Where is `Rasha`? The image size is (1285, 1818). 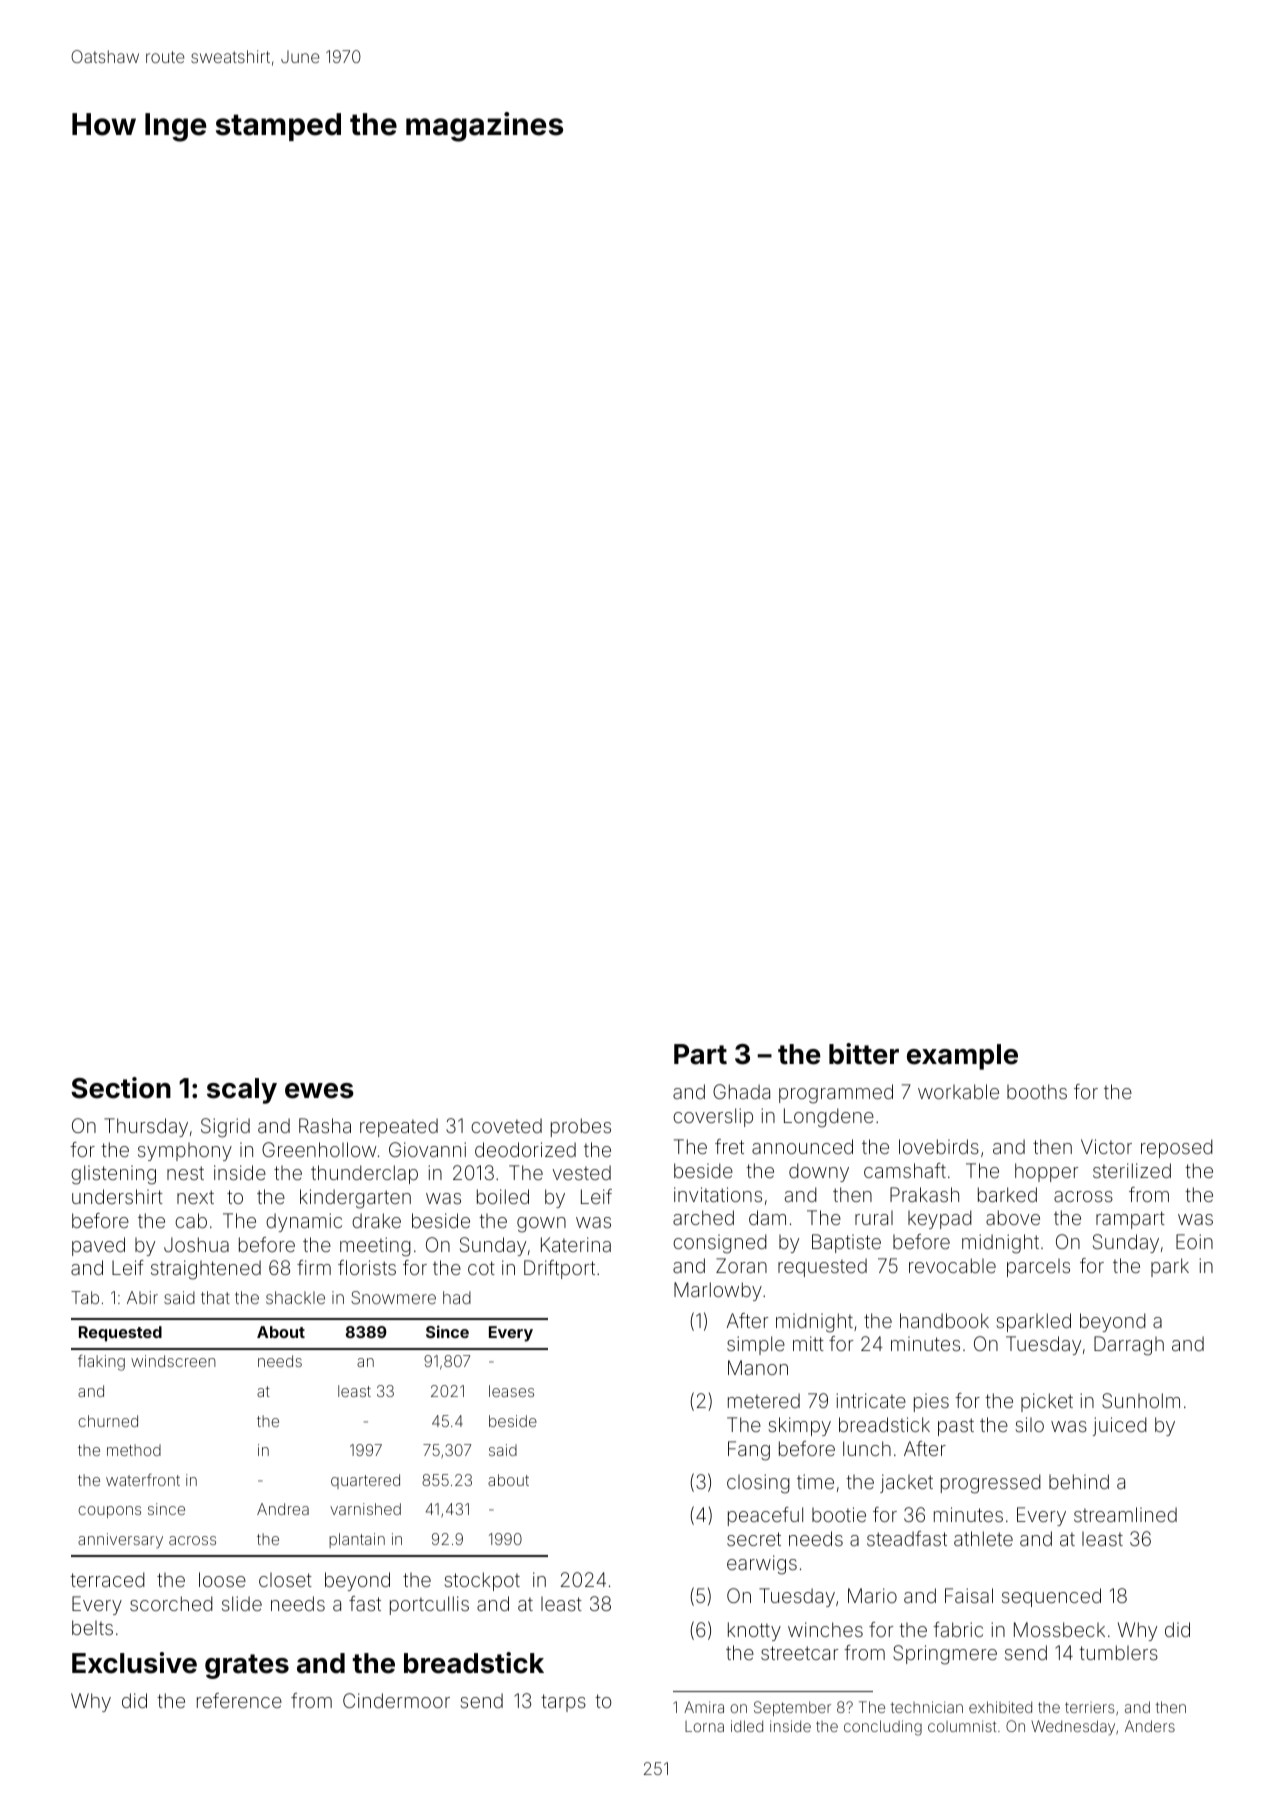
Rasha is located at coordinates (325, 1125).
